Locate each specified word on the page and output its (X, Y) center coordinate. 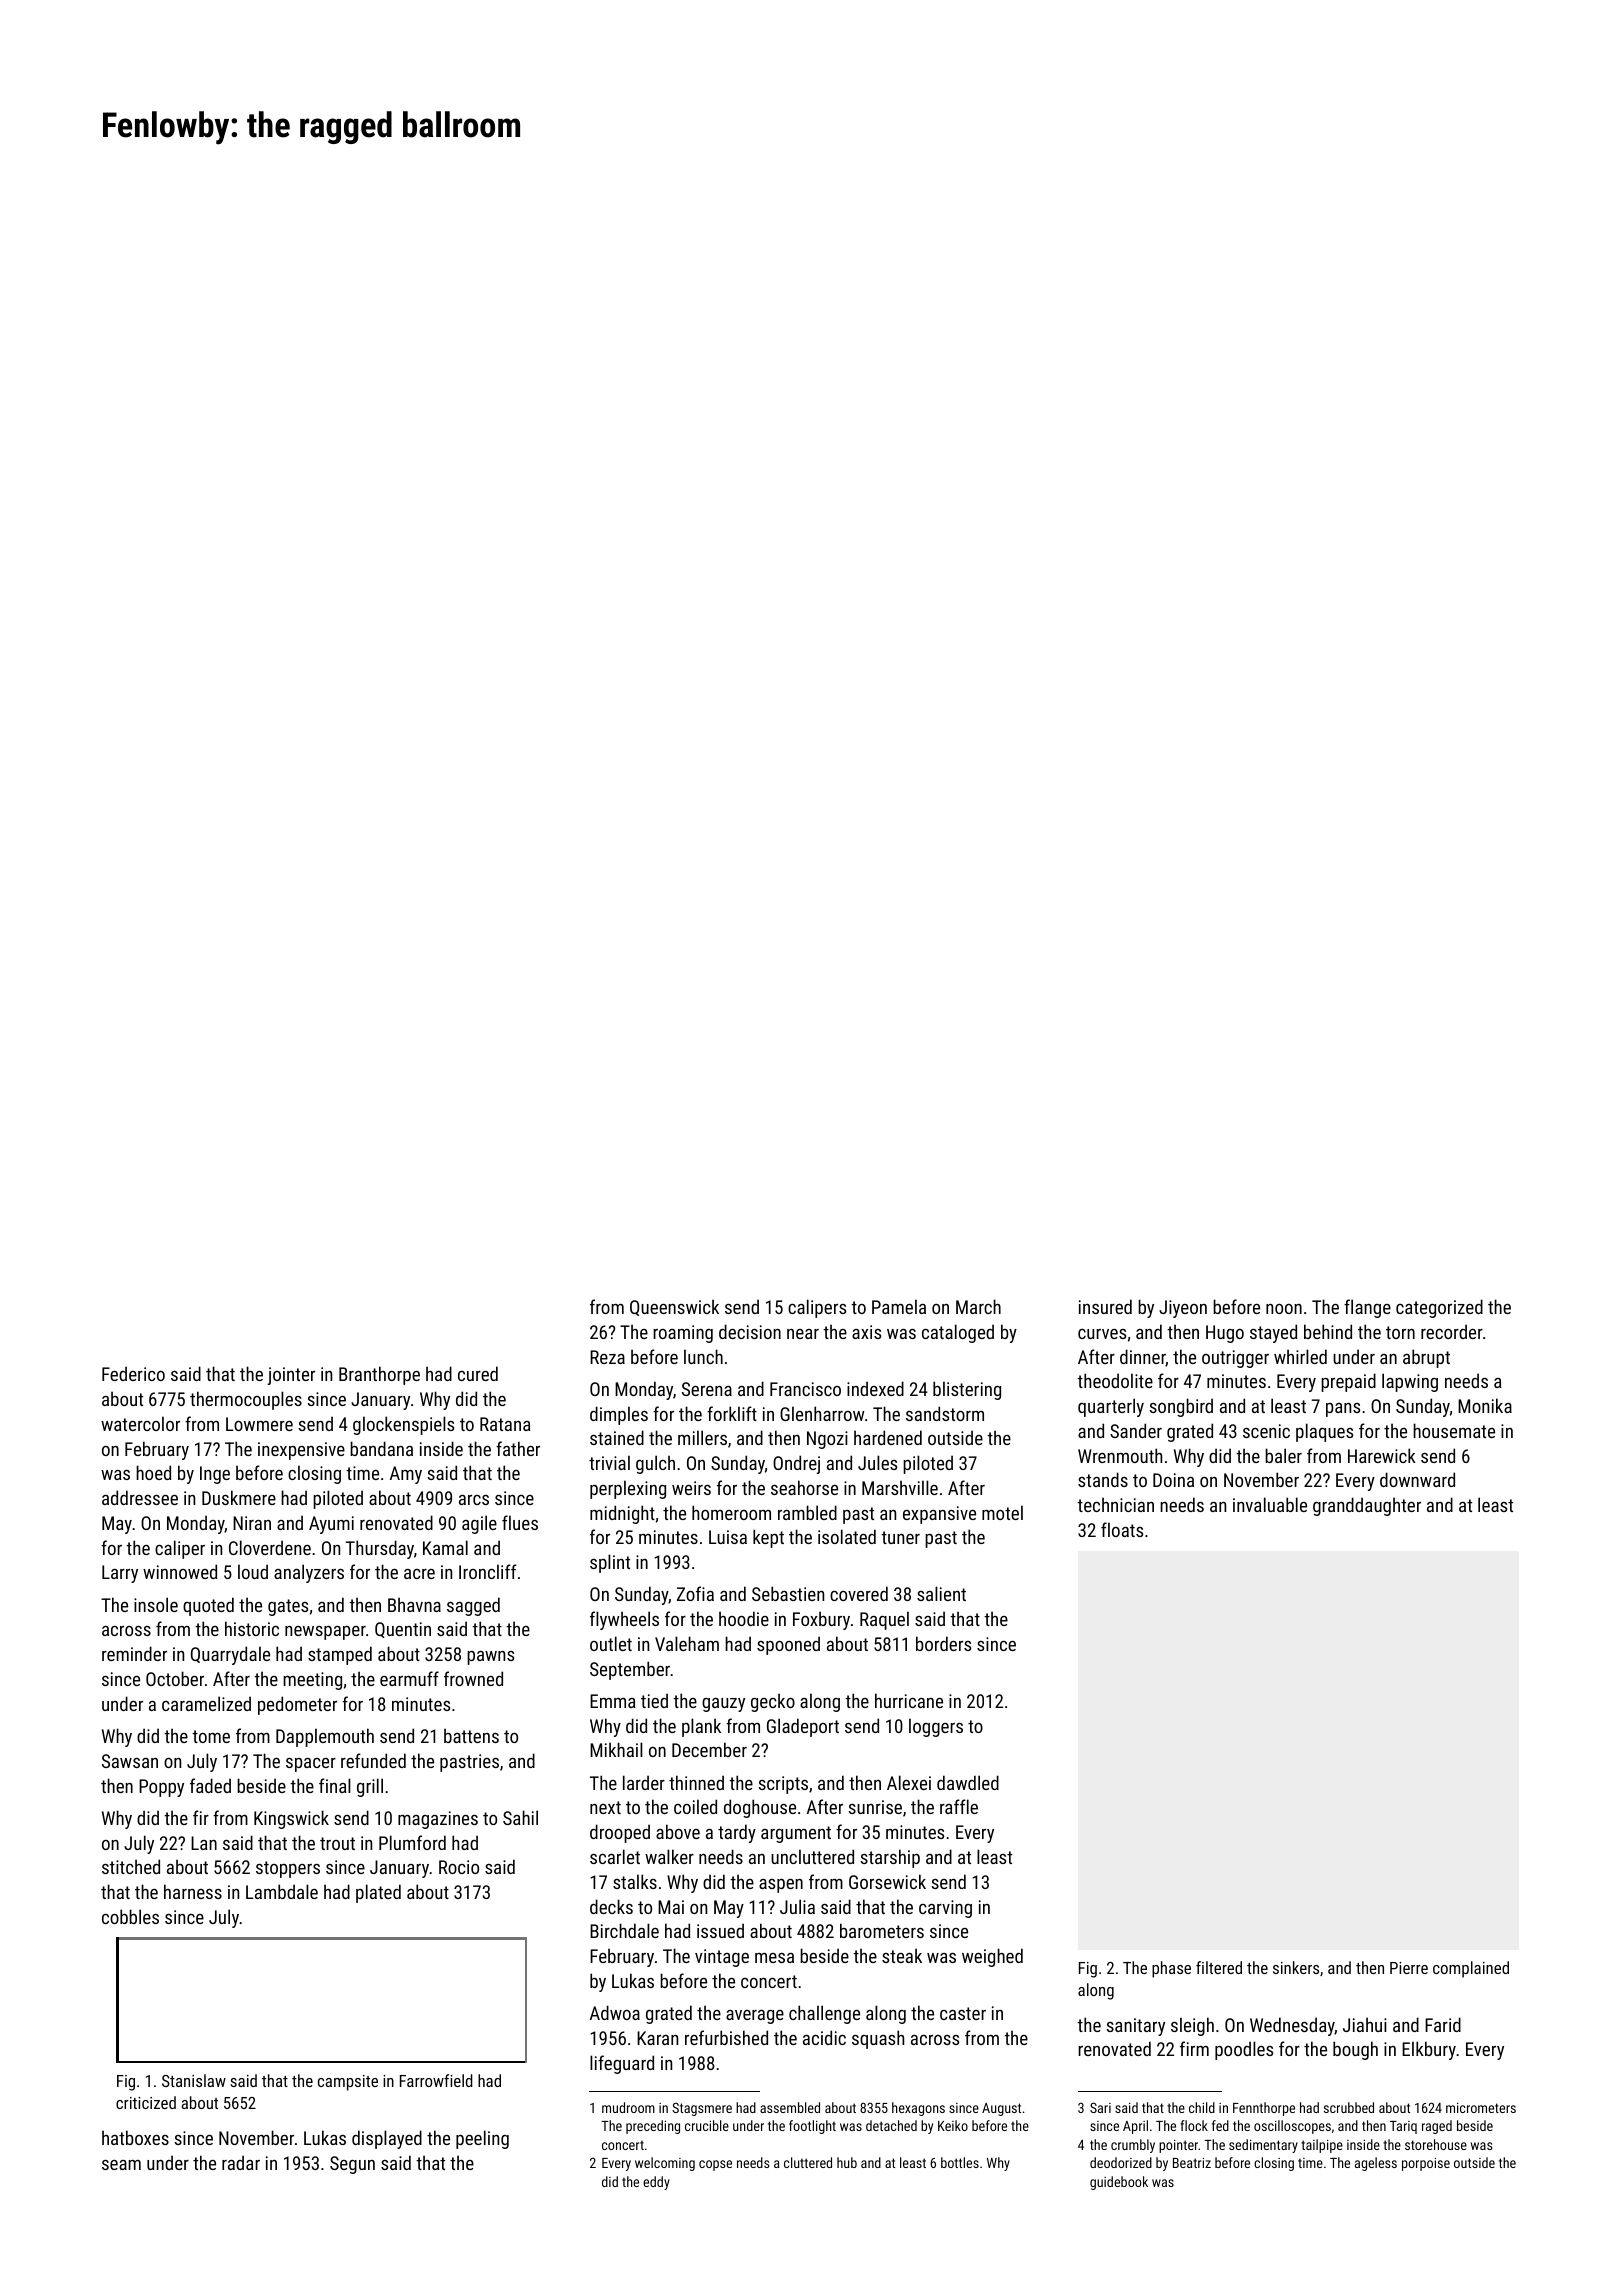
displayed (387, 2139)
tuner (900, 1537)
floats (1122, 1529)
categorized (1439, 1308)
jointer (291, 1376)
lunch (703, 1356)
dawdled (968, 1782)
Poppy (161, 1788)
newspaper (325, 1633)
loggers (936, 1727)
